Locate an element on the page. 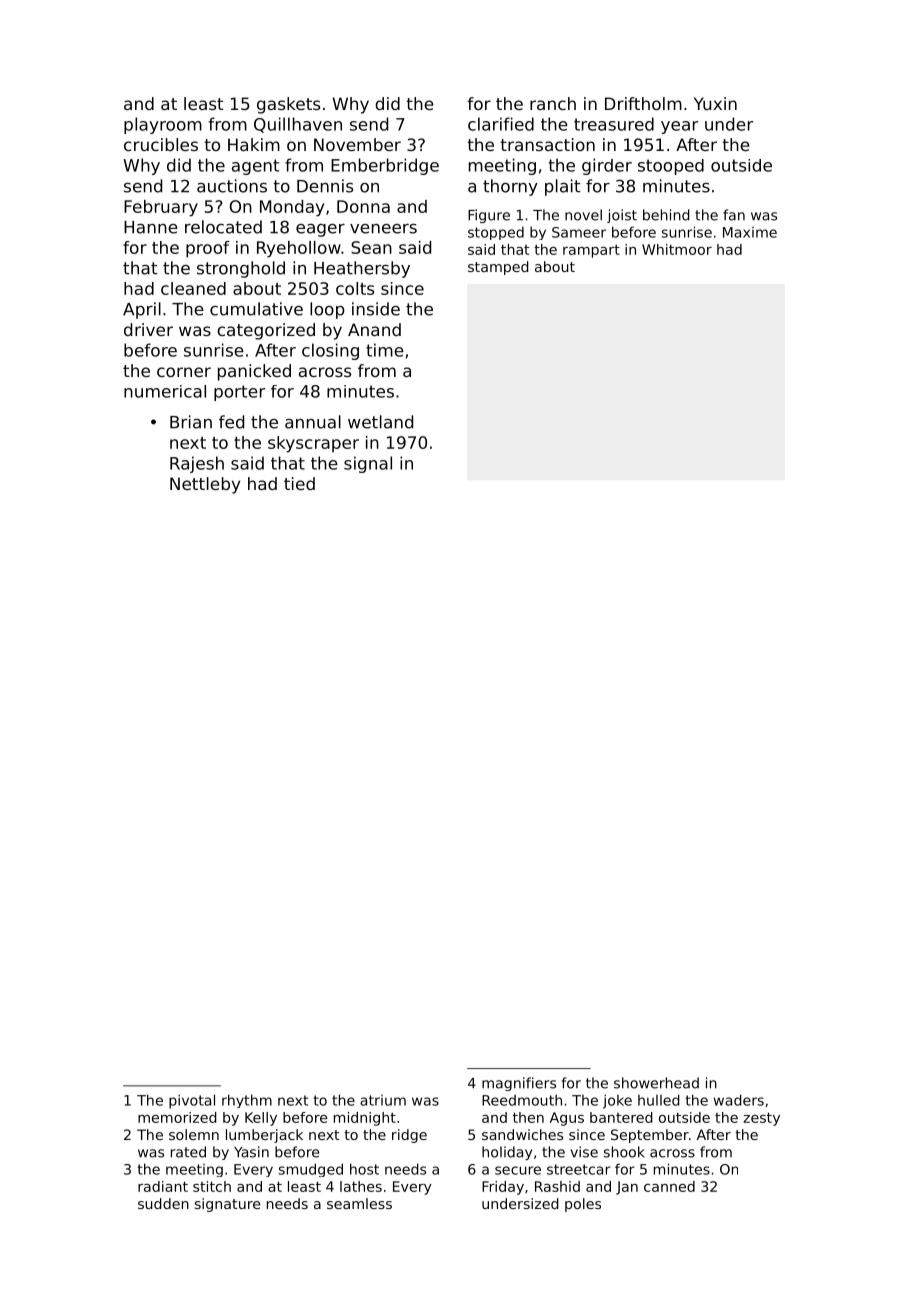 The height and width of the page is (1316, 908). atrium is located at coordinates (383, 1100).
